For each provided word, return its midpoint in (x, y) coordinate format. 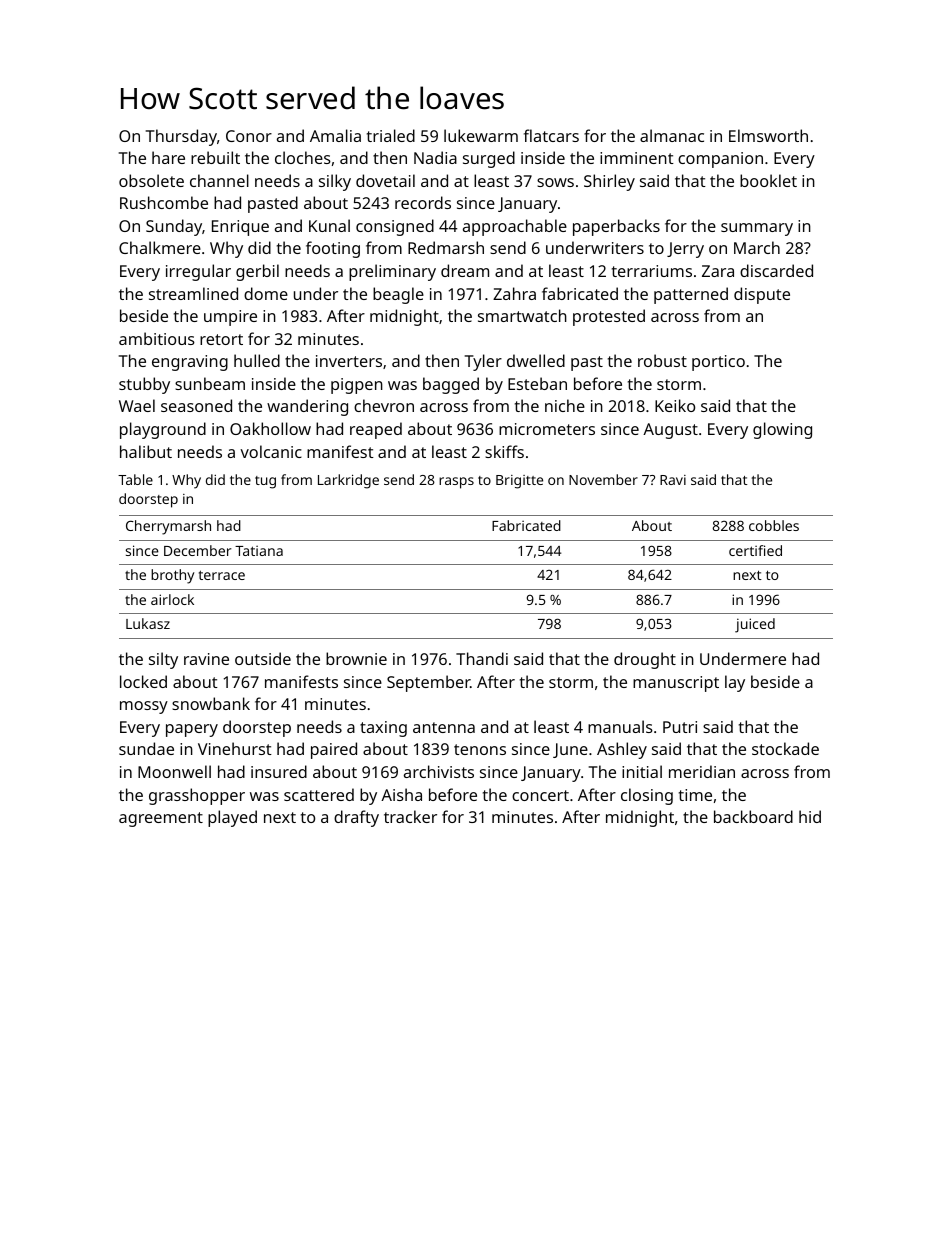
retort (221, 339)
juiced (755, 625)
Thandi (482, 658)
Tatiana (259, 551)
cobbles (774, 525)
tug (265, 482)
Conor (249, 136)
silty (163, 660)
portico (718, 363)
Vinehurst (235, 748)
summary (757, 229)
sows (555, 182)
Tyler (483, 362)
